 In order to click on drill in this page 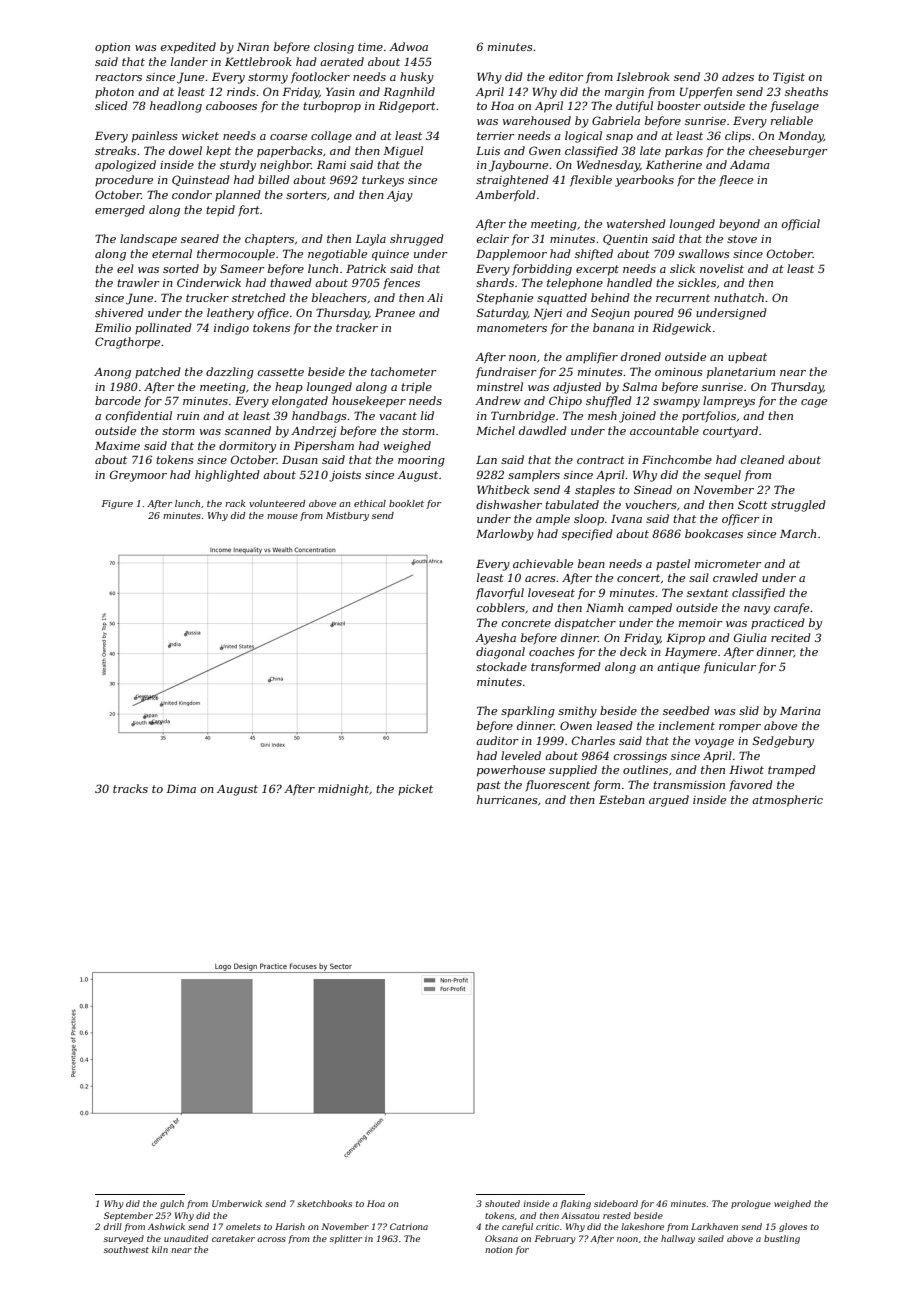, I will do `click(113, 1226)`.
